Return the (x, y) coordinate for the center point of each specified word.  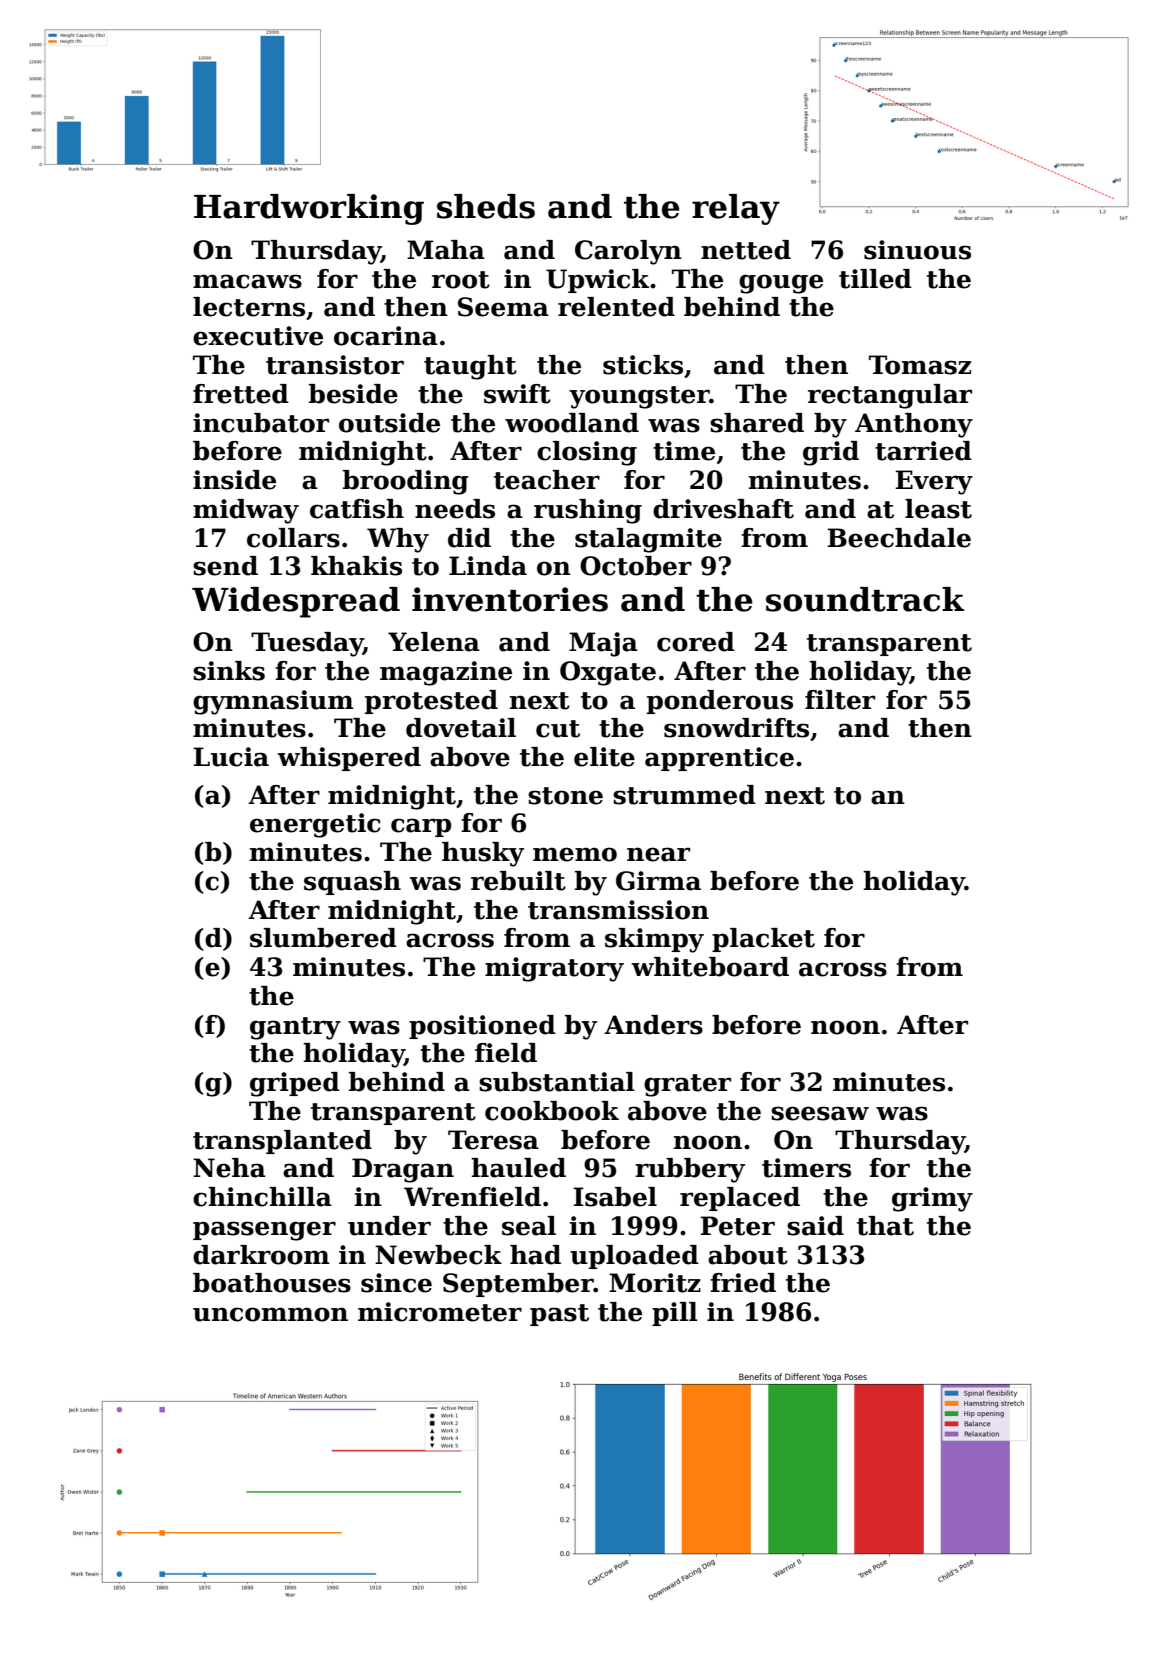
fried (743, 1283)
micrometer (440, 1312)
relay (736, 209)
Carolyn (628, 252)
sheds (486, 206)
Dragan (403, 1170)
